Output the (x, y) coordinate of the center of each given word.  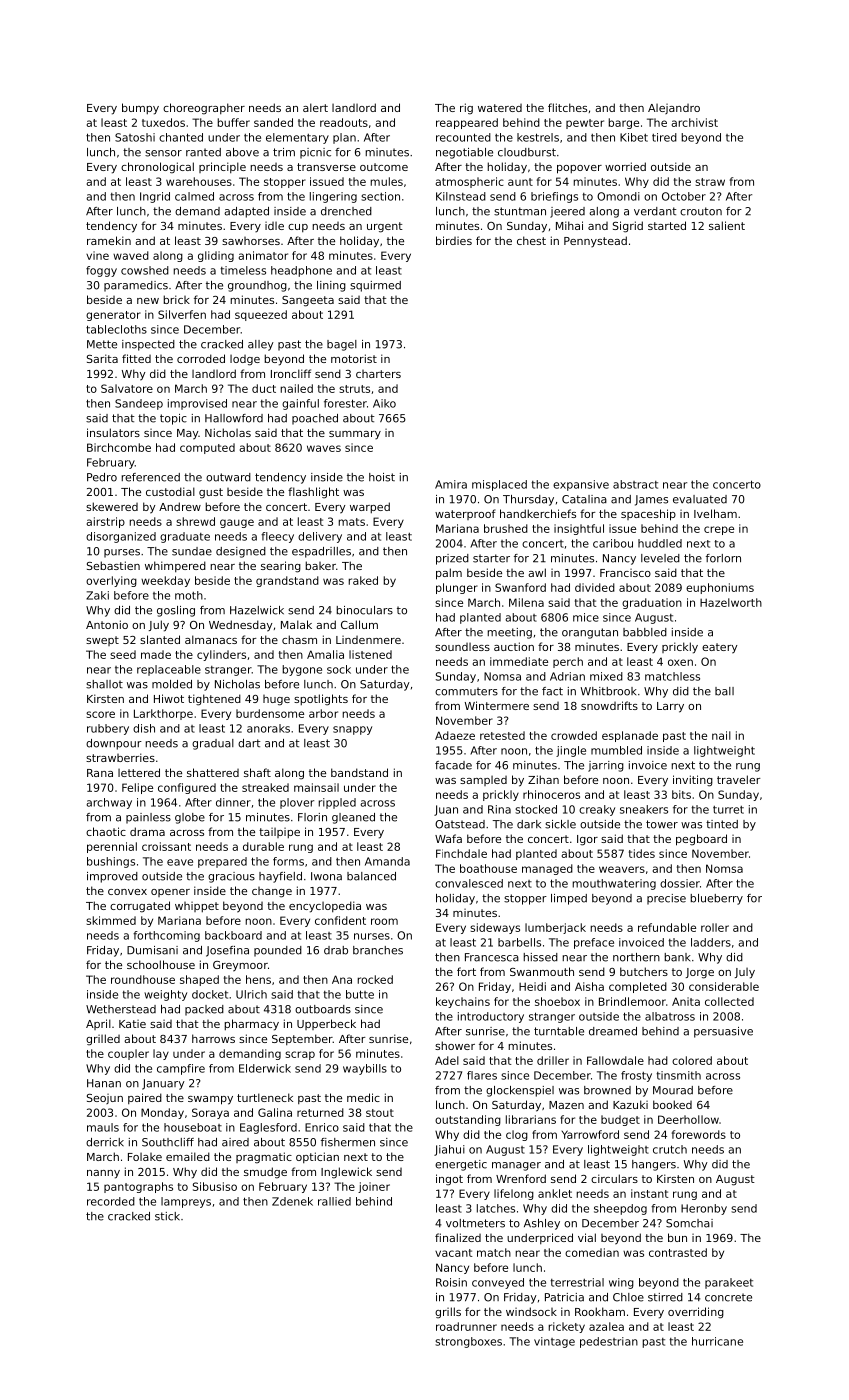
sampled (483, 781)
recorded (111, 1201)
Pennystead (595, 242)
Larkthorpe (163, 714)
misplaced (499, 485)
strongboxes (468, 1342)
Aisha (589, 986)
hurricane (717, 1341)
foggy (101, 271)
